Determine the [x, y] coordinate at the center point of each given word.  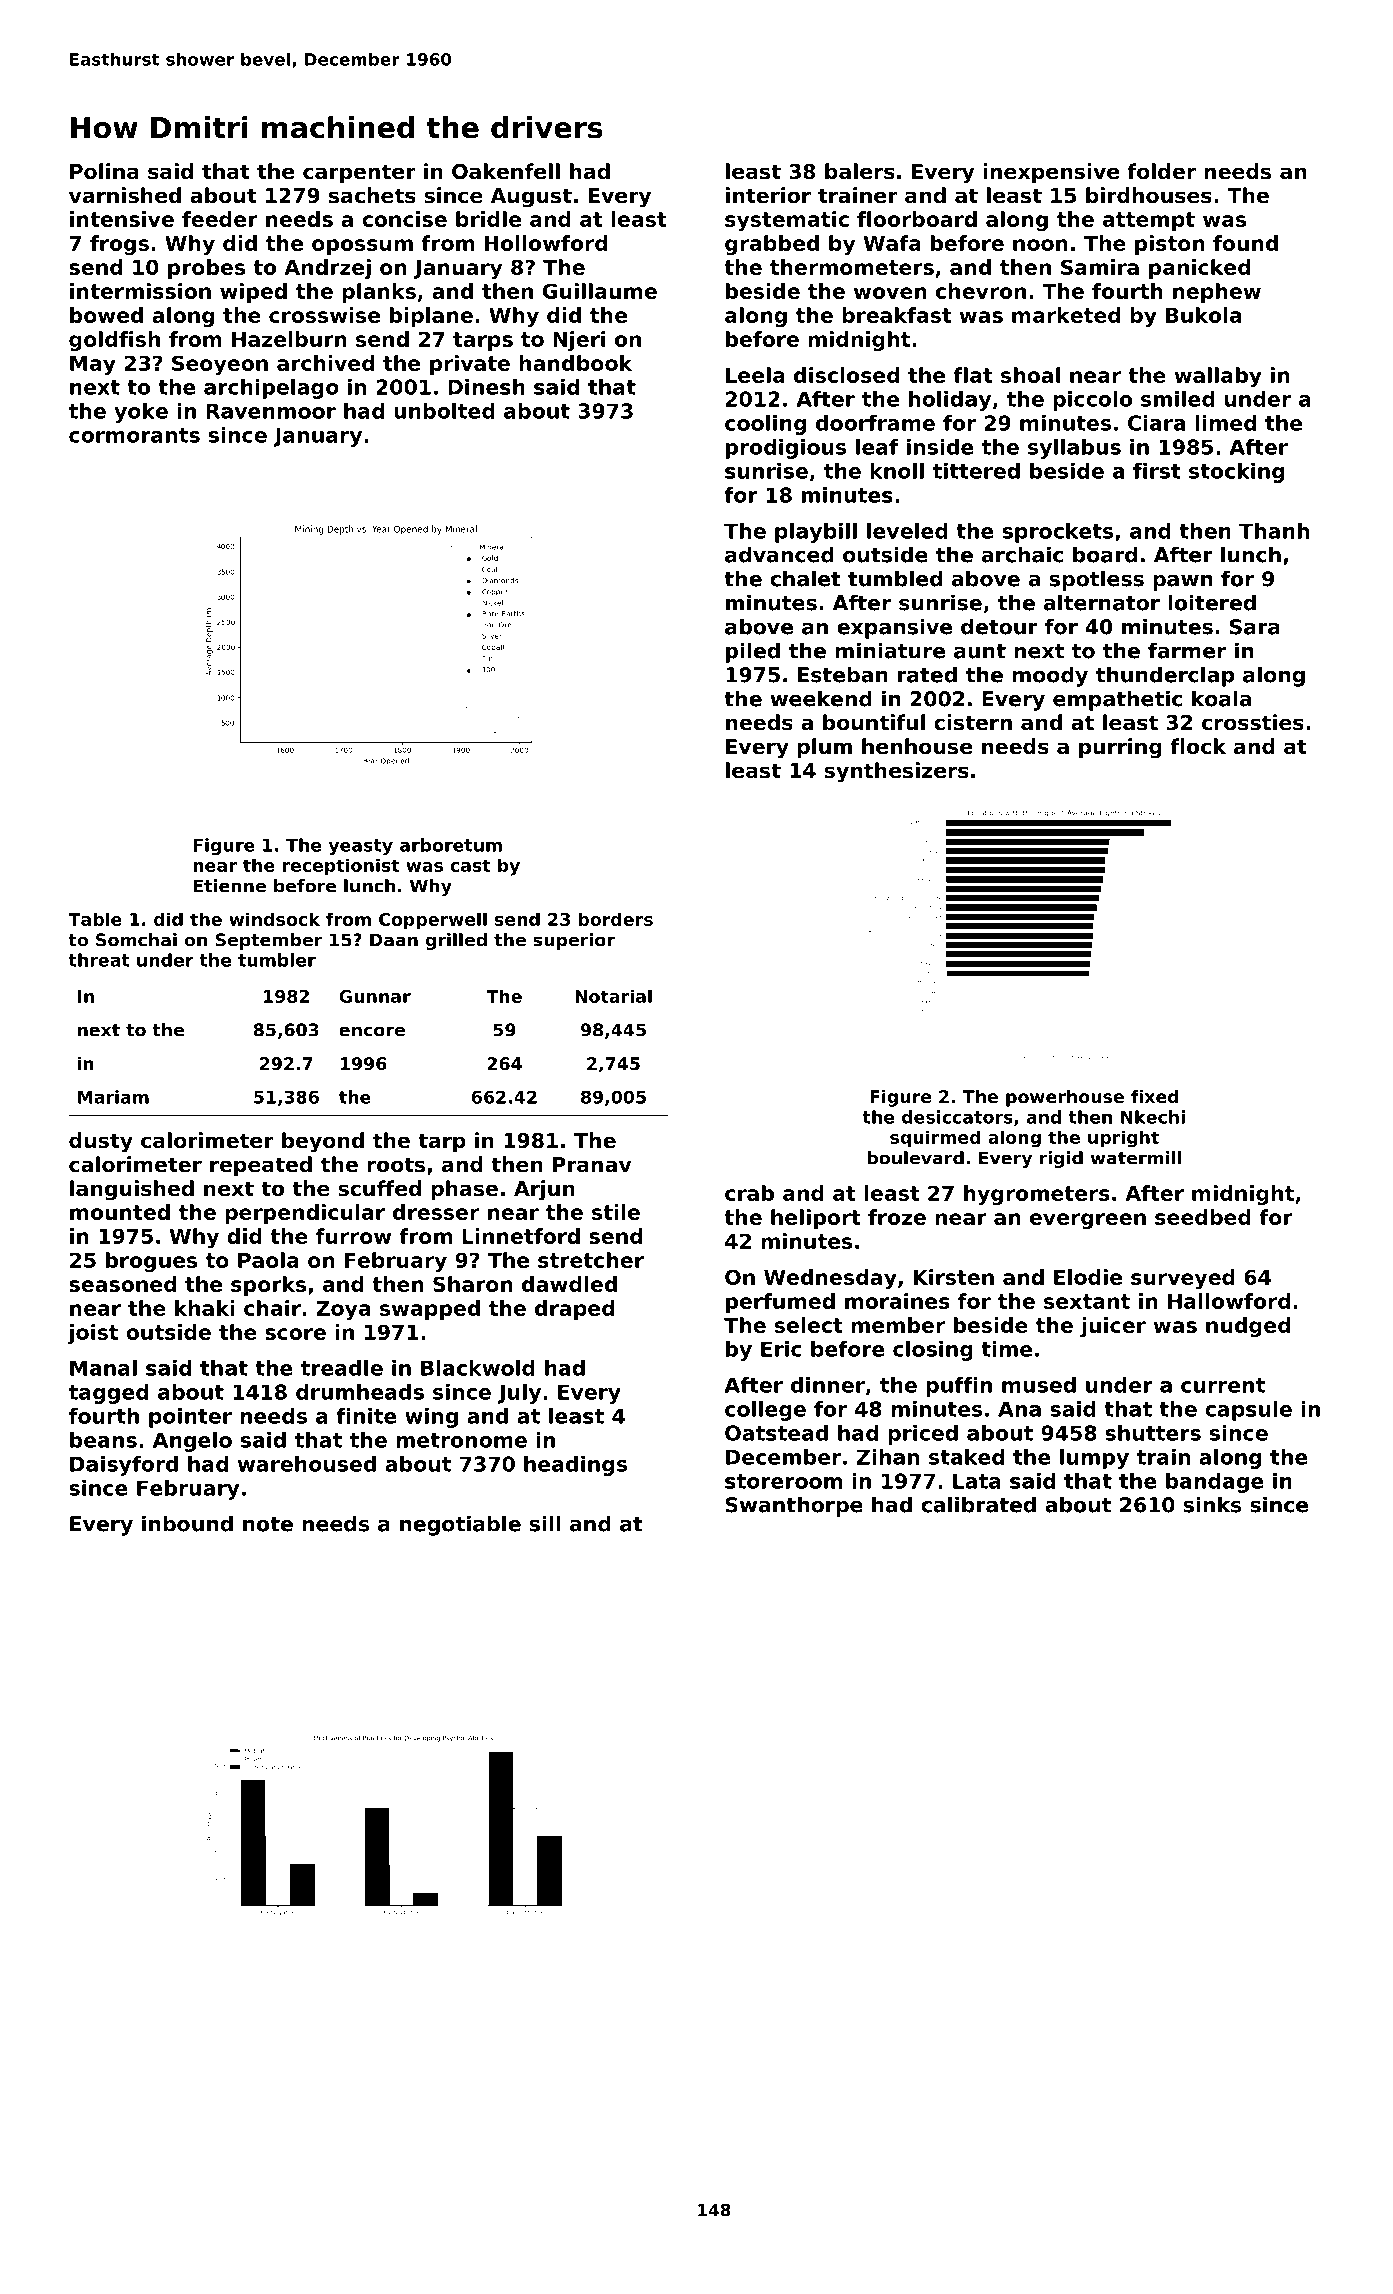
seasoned [123, 1284]
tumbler [277, 960]
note [268, 1524]
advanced [779, 554]
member [898, 1325]
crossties [1253, 722]
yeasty [360, 847]
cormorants [134, 435]
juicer [1113, 1327]
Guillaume [600, 291]
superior [574, 941]
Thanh [1274, 531]
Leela [755, 375]
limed [1225, 423]
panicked [1199, 269]
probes [206, 269]
